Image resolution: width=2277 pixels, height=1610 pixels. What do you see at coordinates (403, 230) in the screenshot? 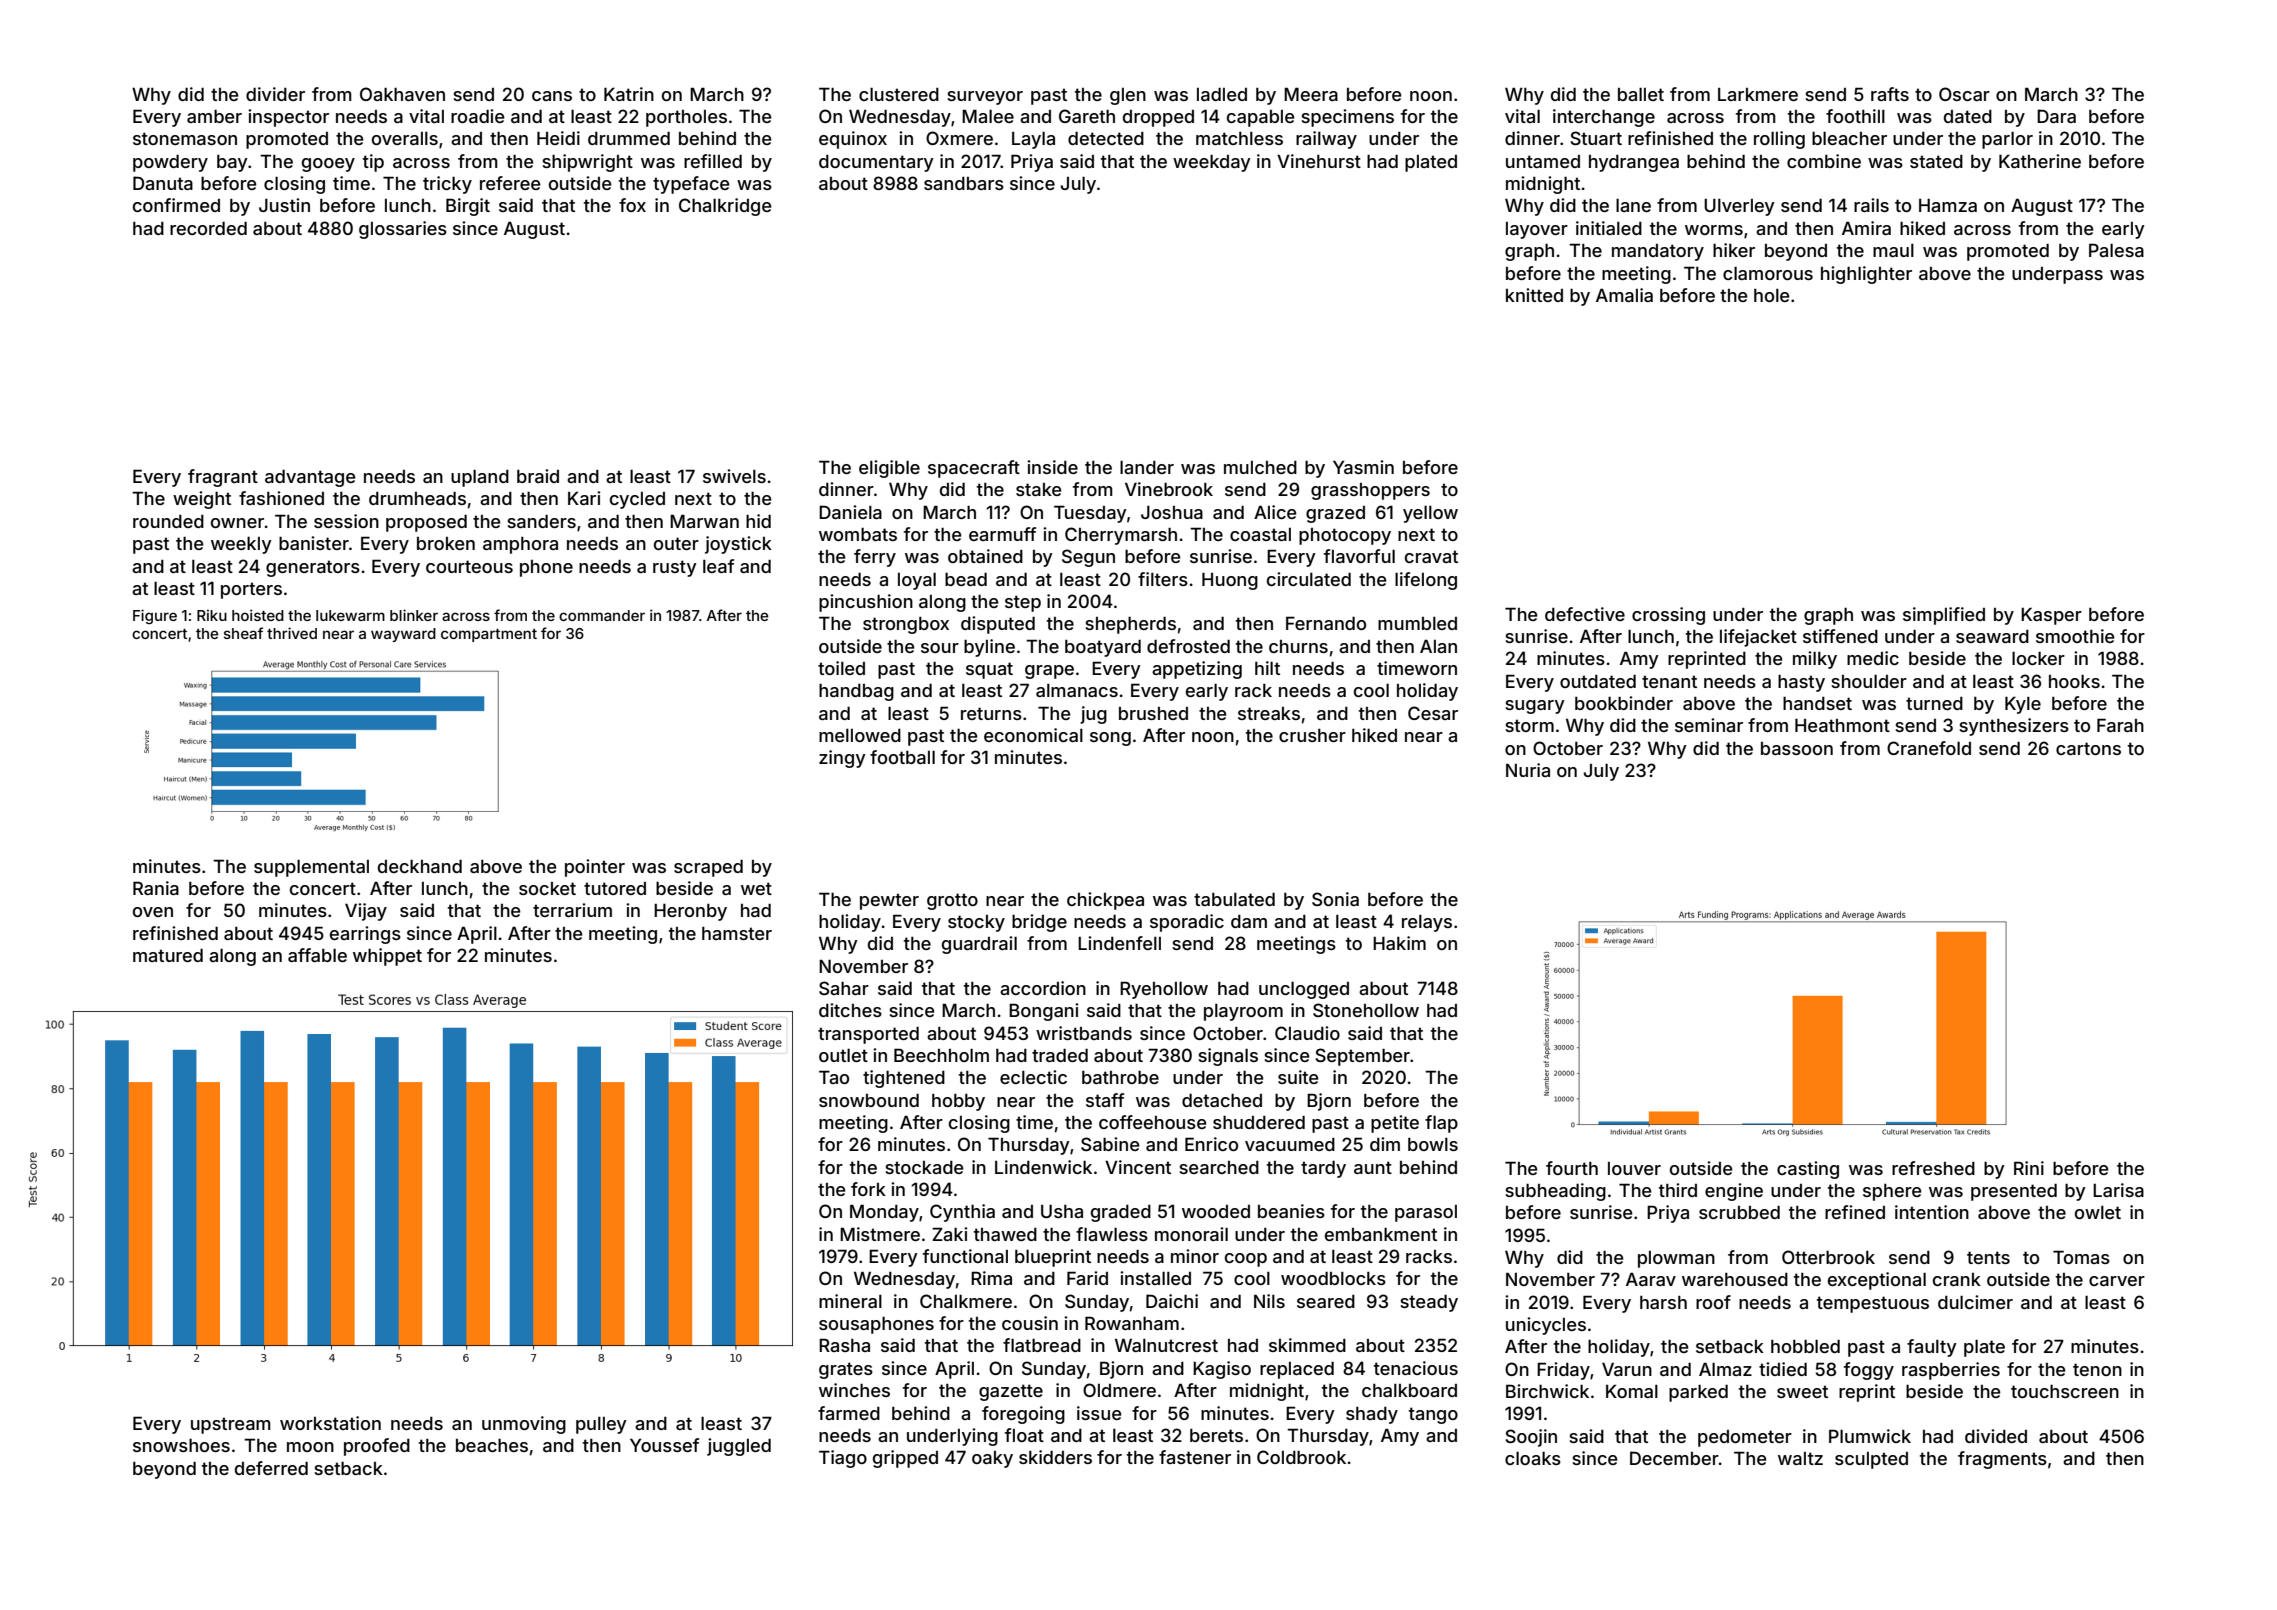
I see `glossaries` at bounding box center [403, 230].
